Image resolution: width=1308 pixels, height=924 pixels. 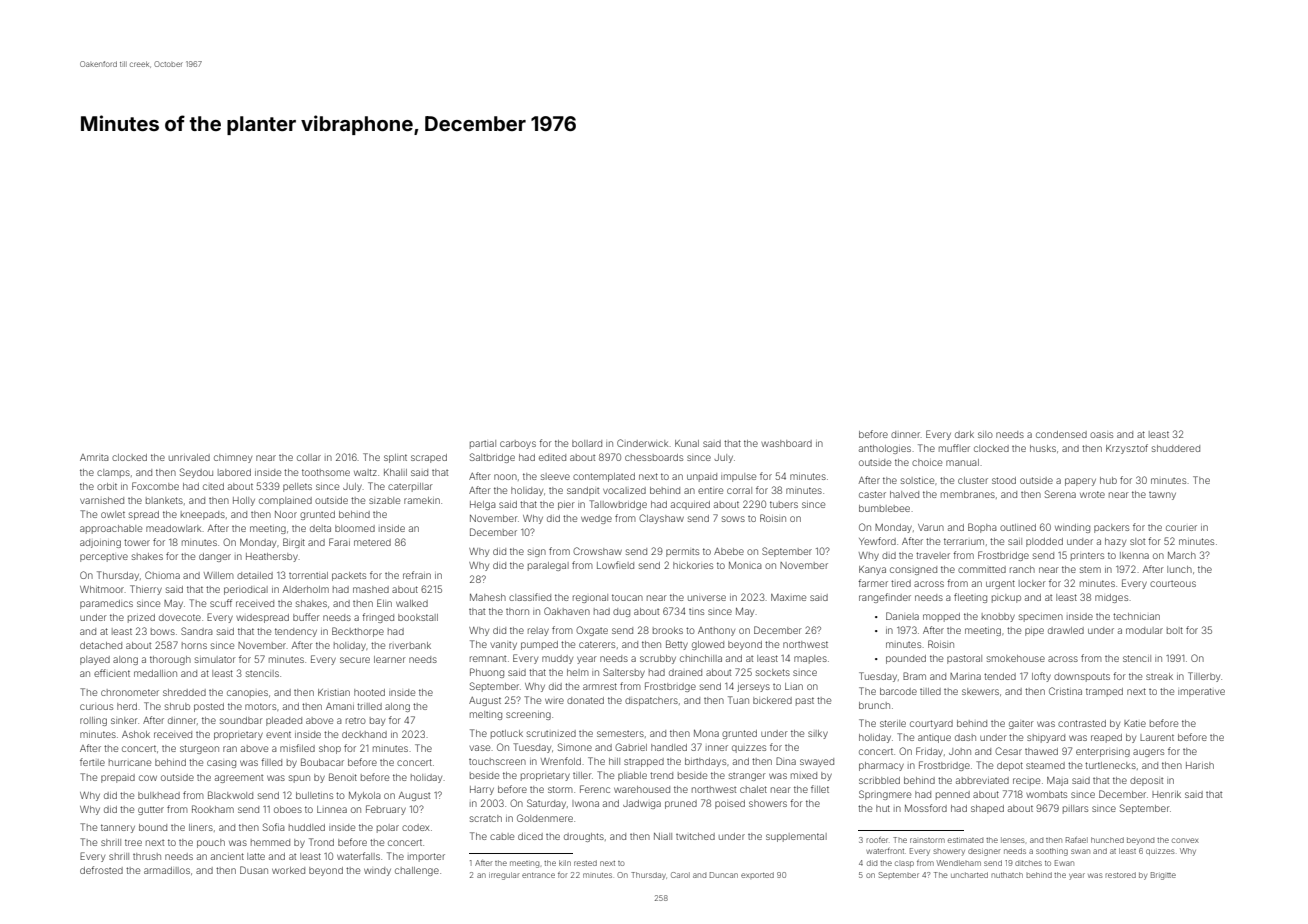 What do you see at coordinates (377, 871) in the screenshot?
I see `windy` at bounding box center [377, 871].
